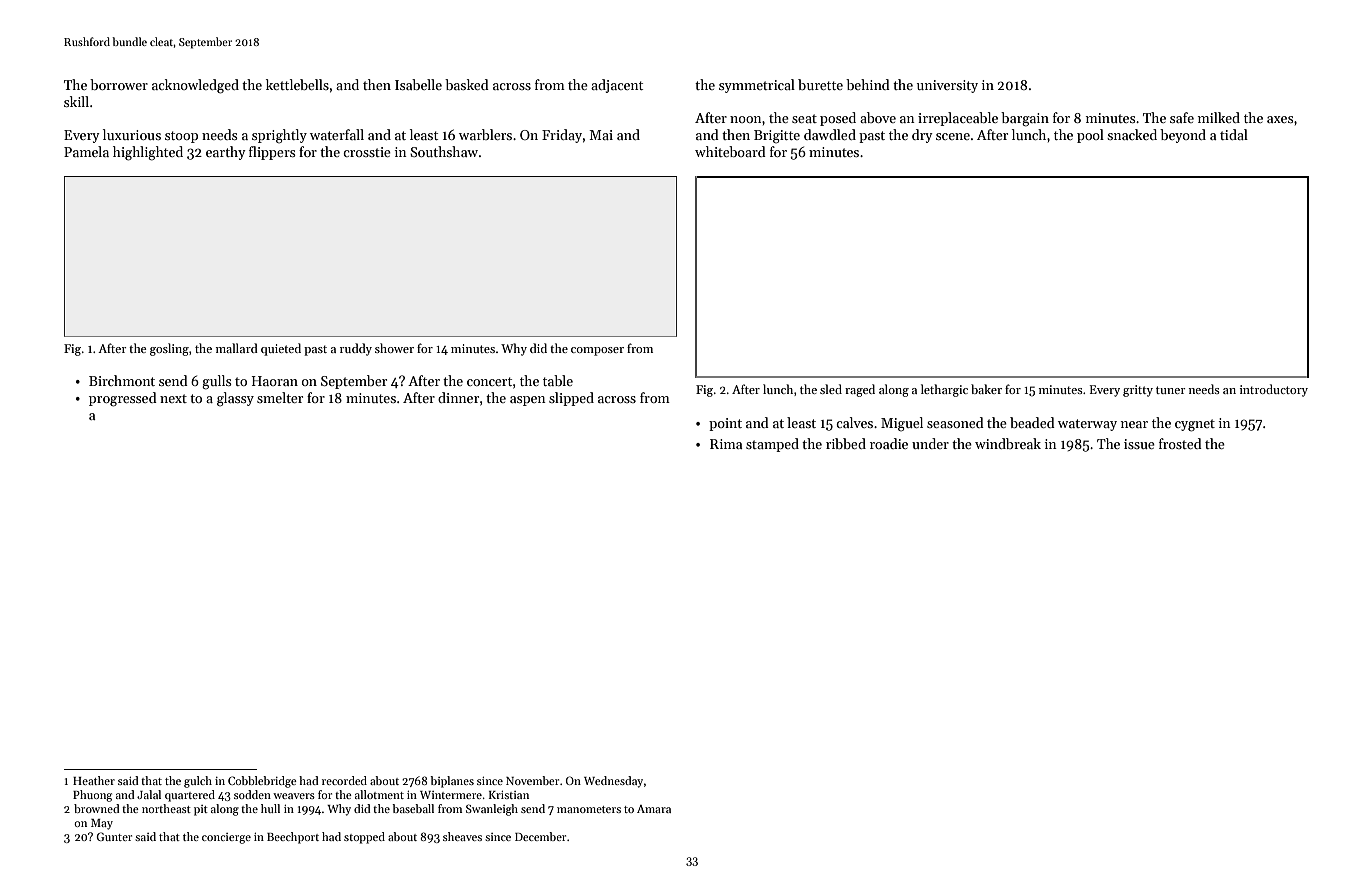 This image has height=887, width=1372. Describe the element at coordinates (262, 782) in the image. I see `Cobblebridge` at that location.
